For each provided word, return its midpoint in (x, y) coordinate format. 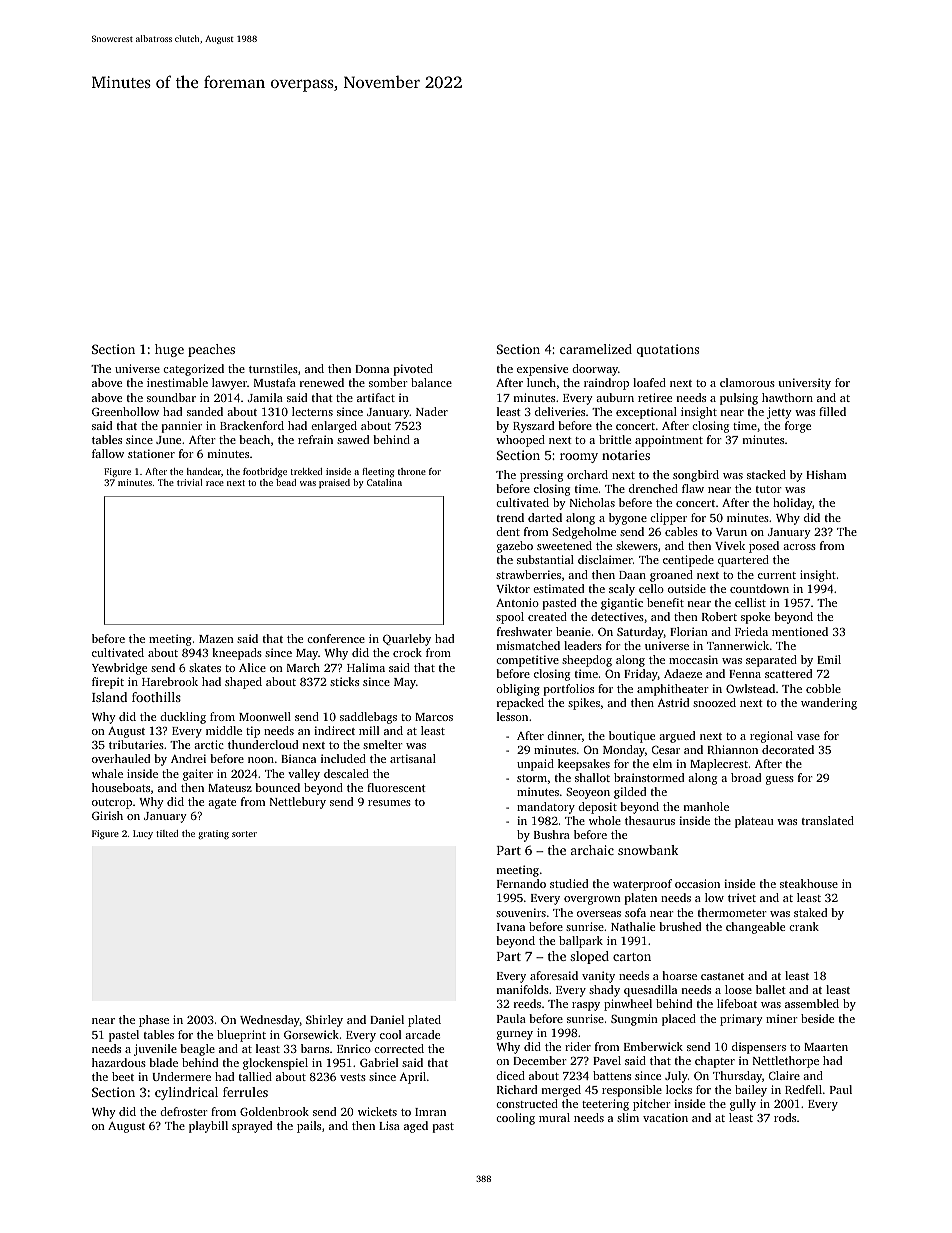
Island (109, 697)
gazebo (515, 547)
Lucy (143, 834)
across (799, 547)
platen (641, 899)
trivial (190, 482)
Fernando (521, 883)
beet (123, 1076)
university (804, 384)
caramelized (596, 349)
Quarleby (407, 640)
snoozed (714, 702)
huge (169, 350)
